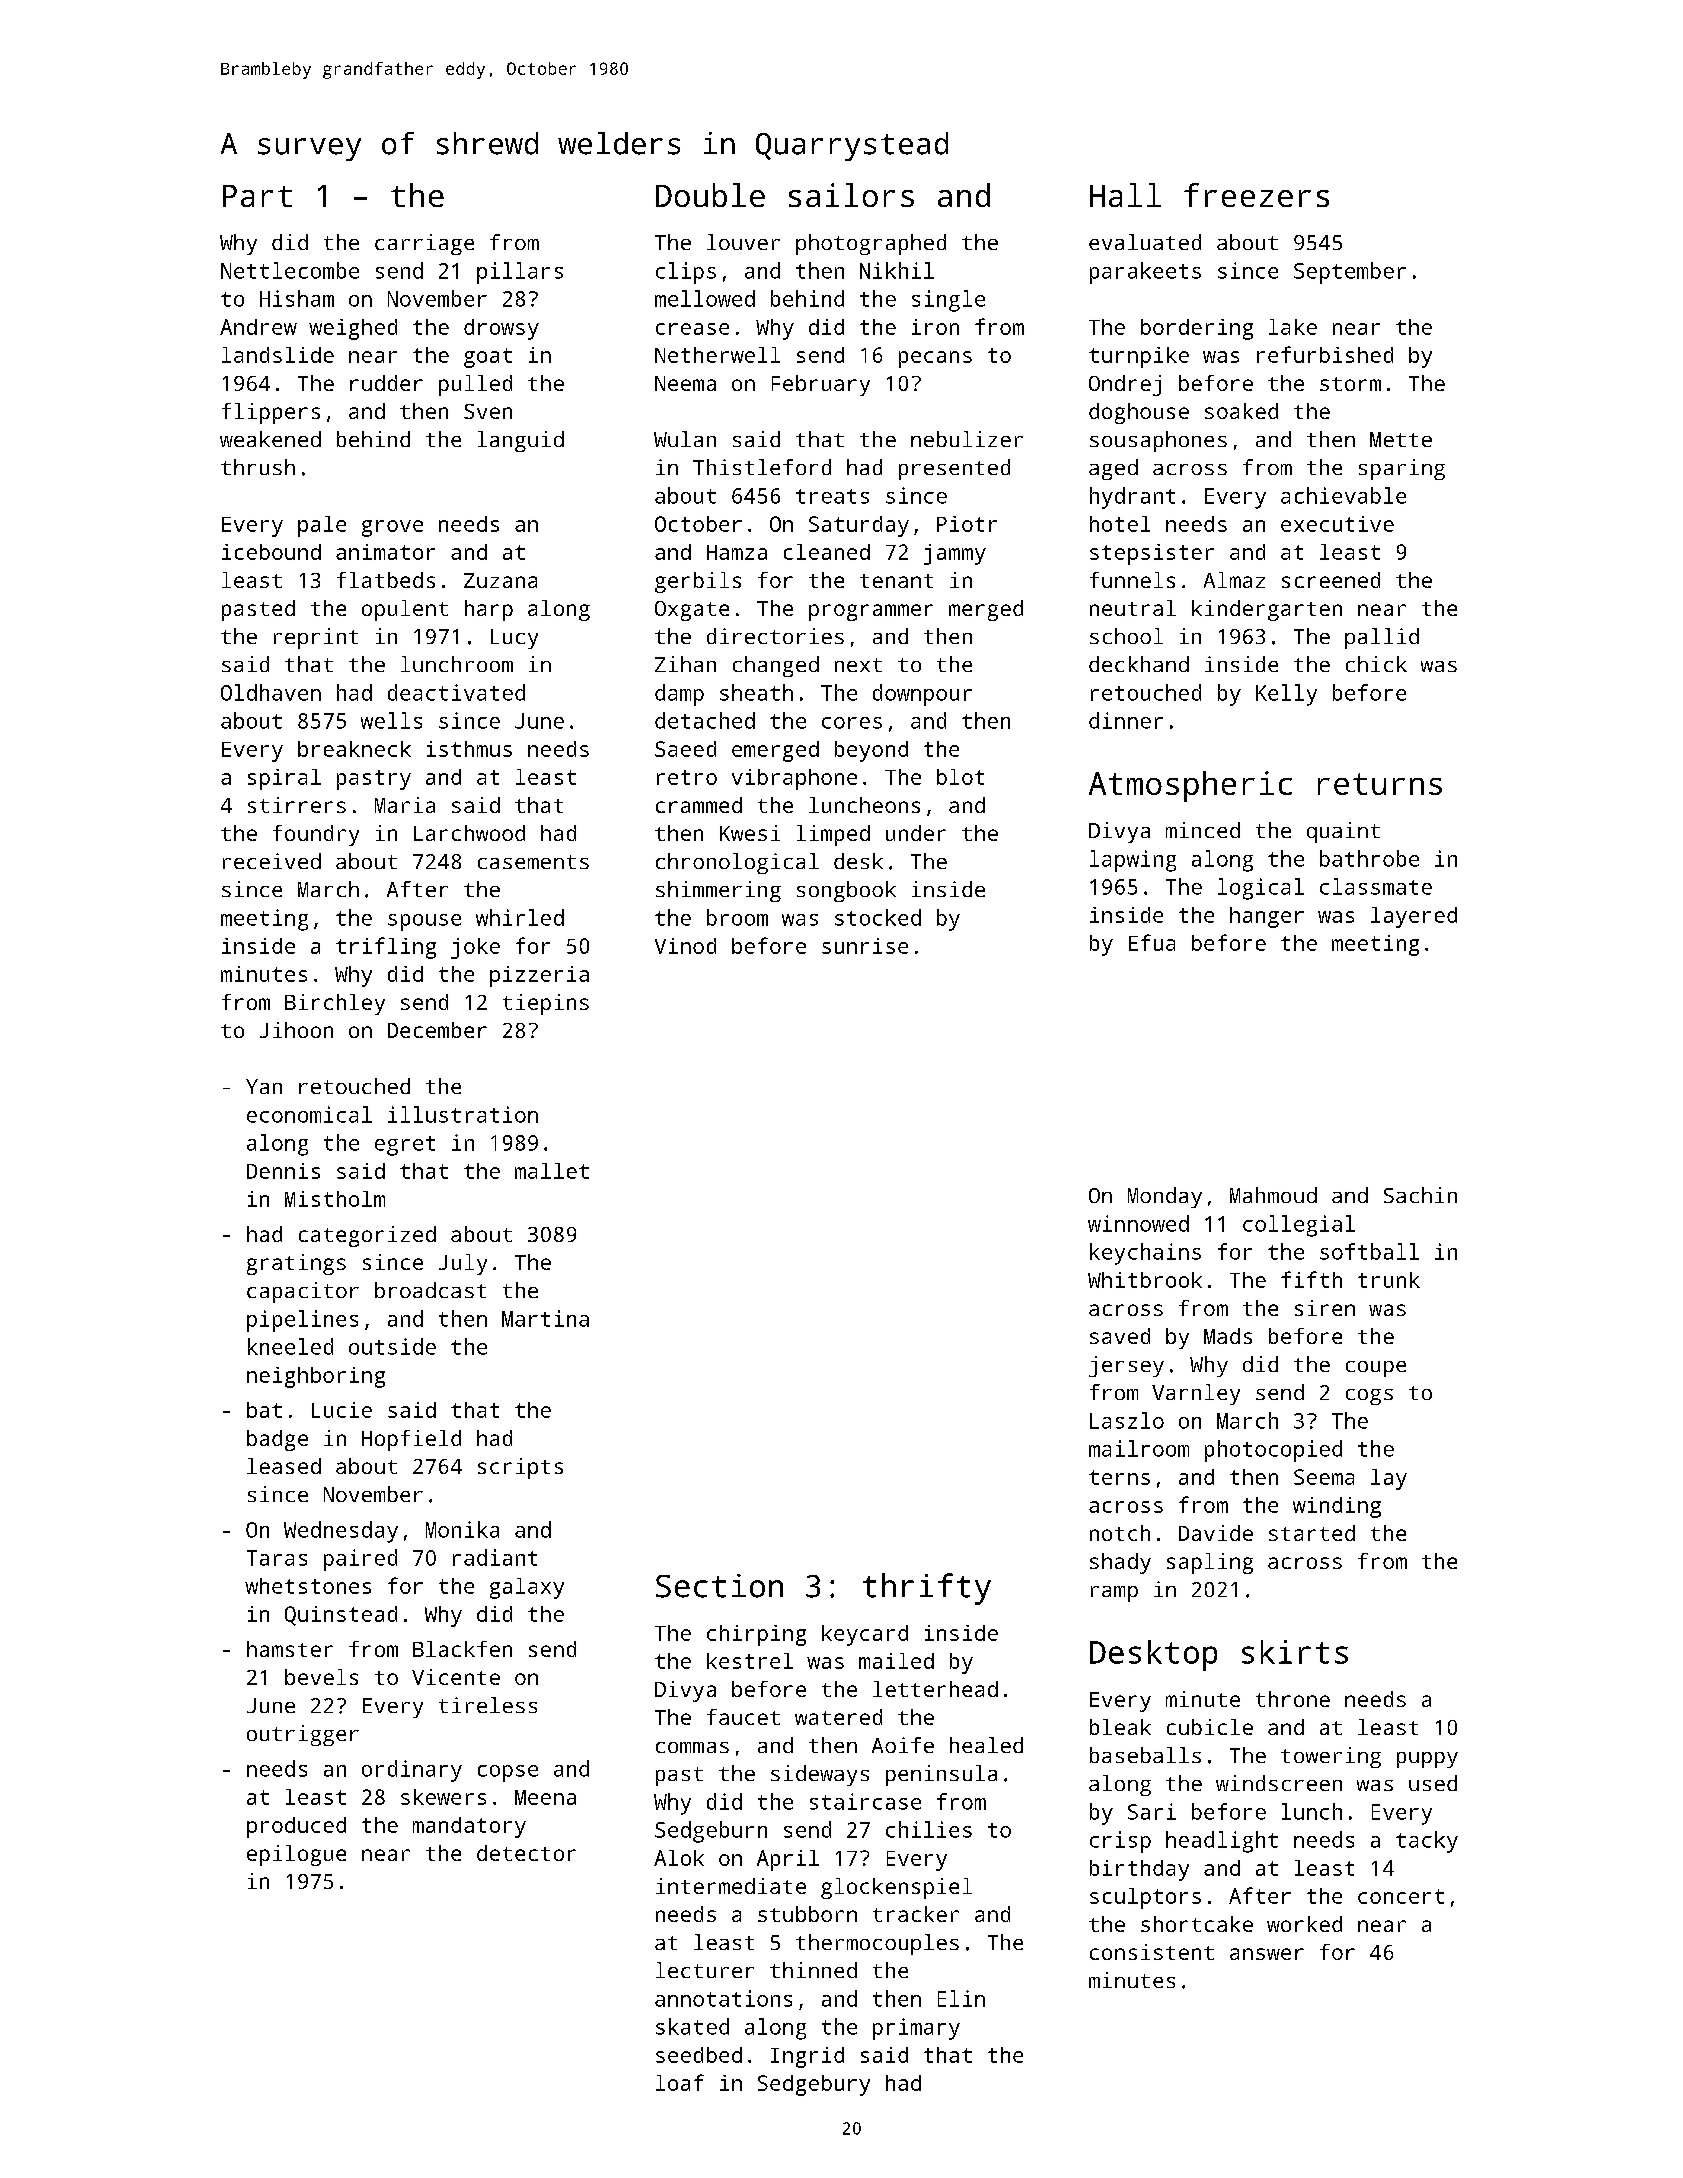 The height and width of the document is (2178, 1683). I want to click on Sachin, so click(1420, 1195).
